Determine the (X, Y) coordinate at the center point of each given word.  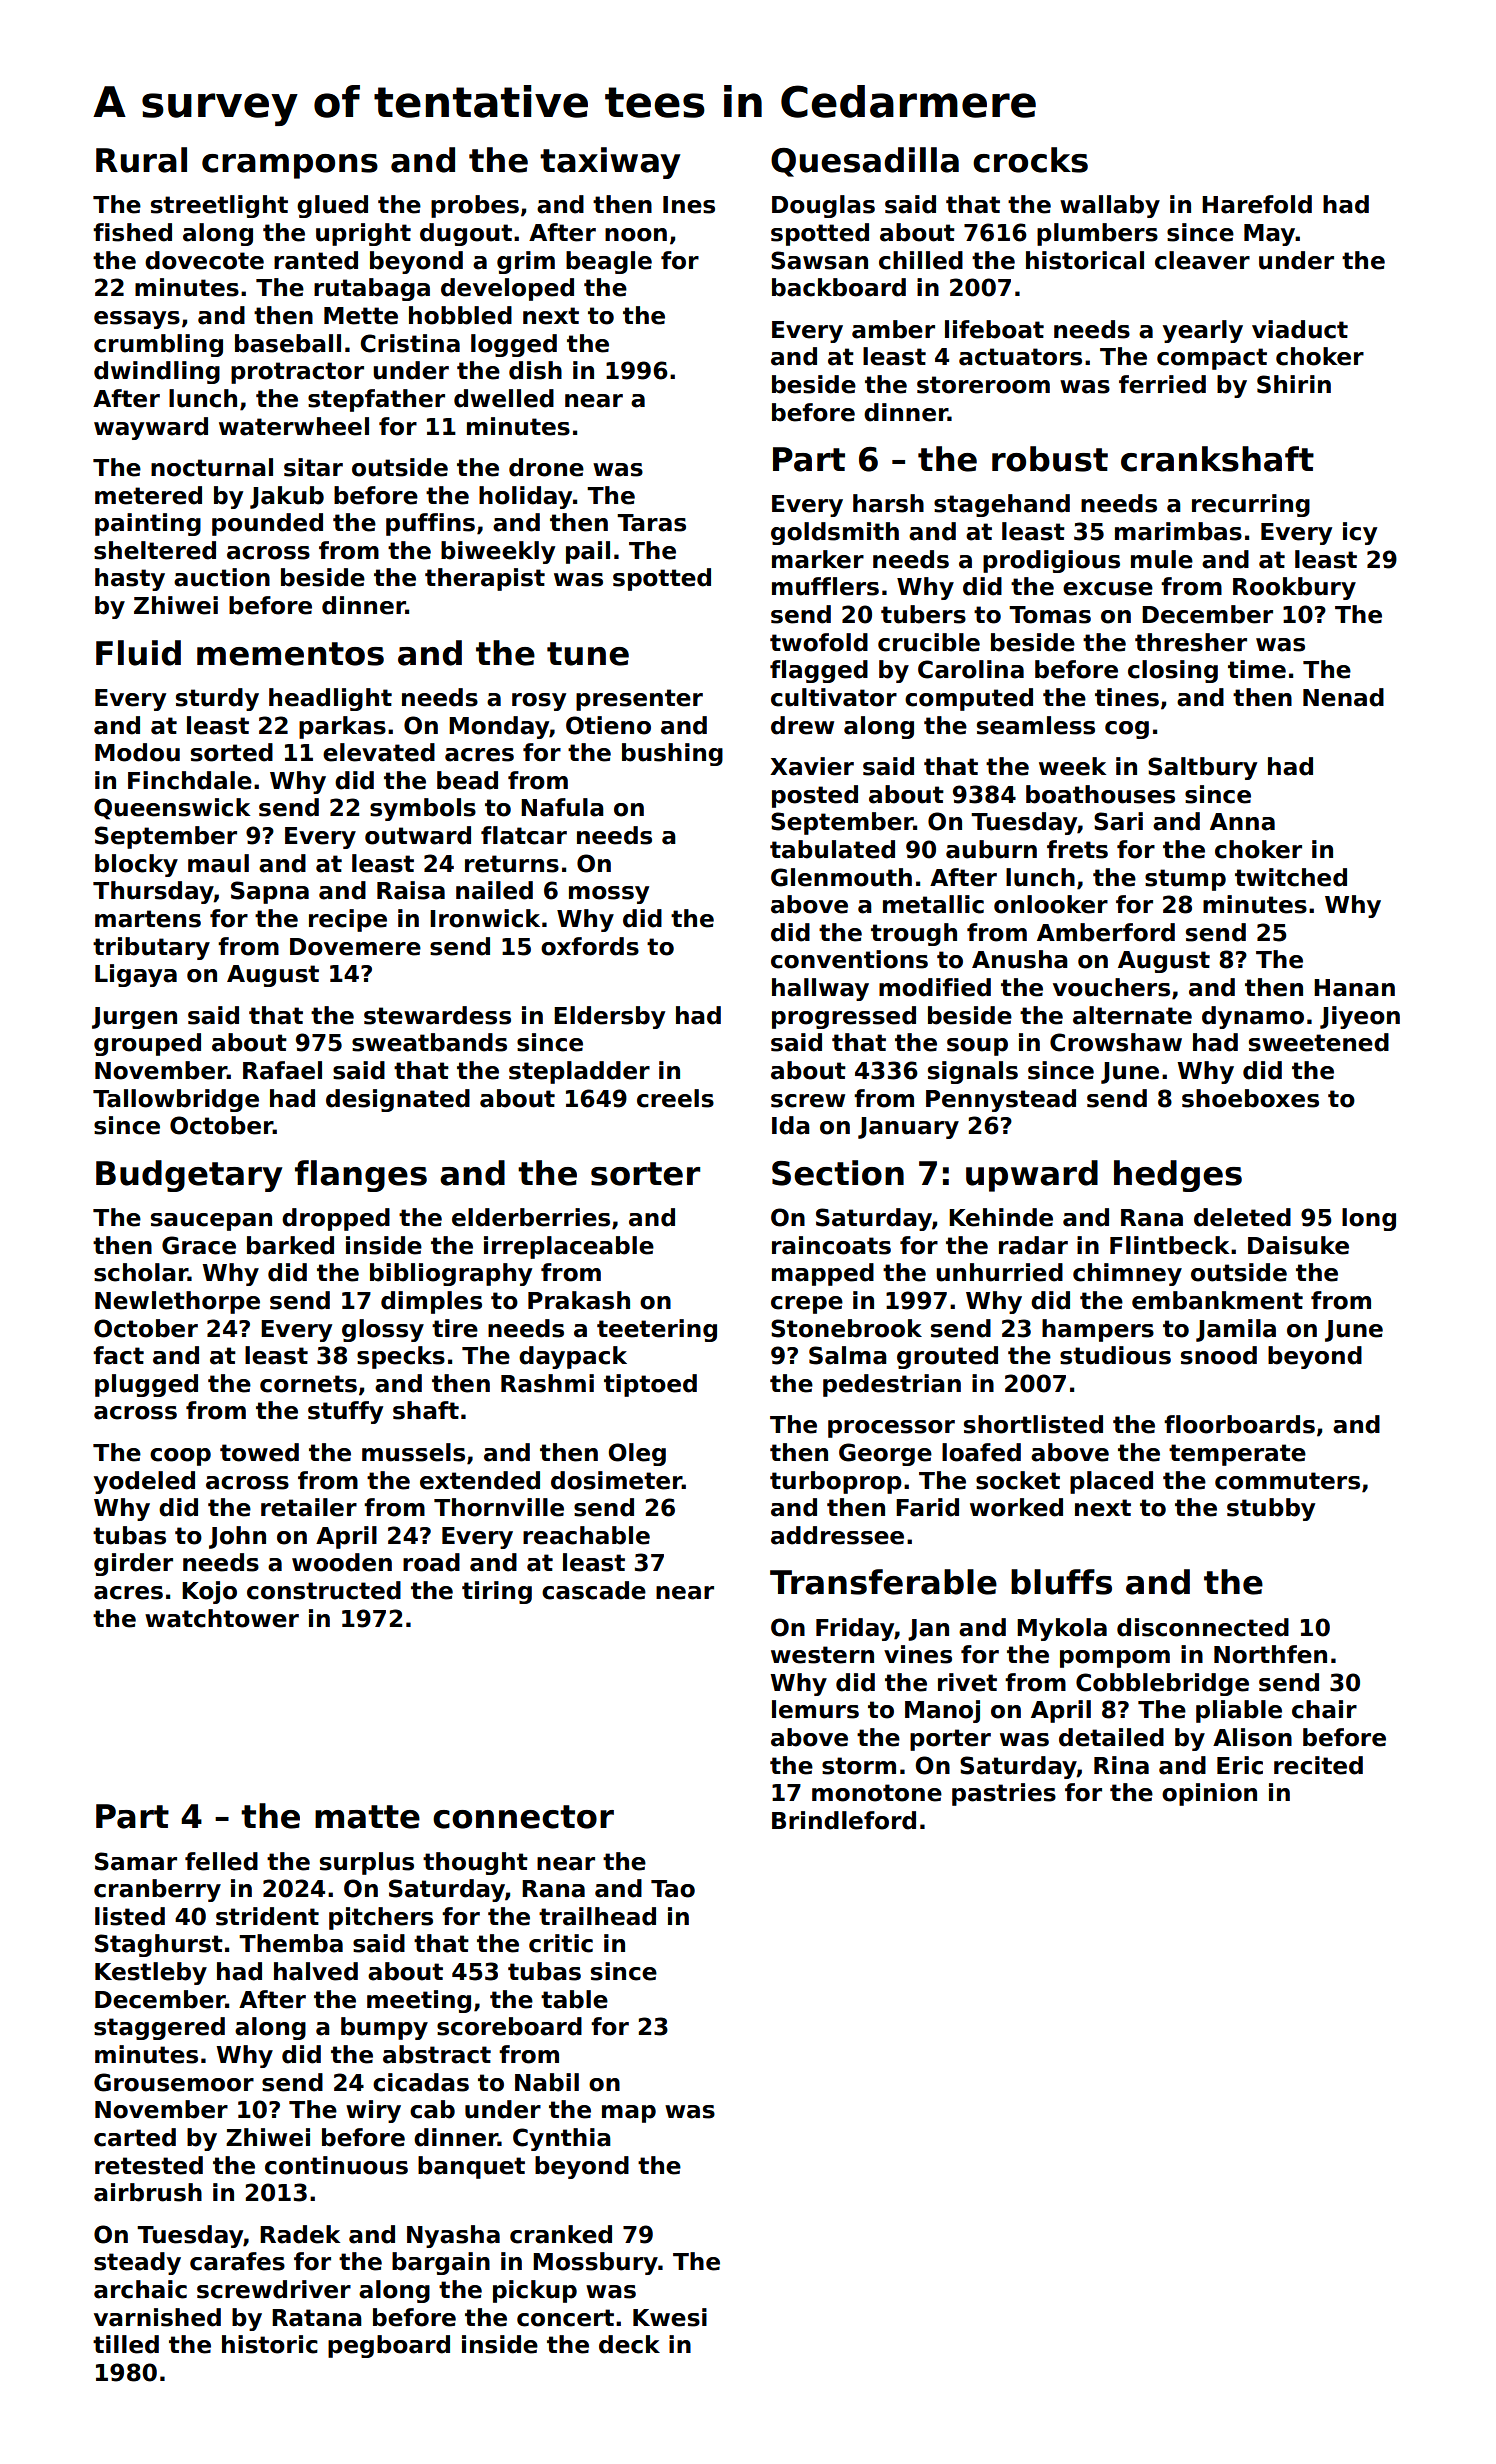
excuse (1108, 589)
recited (1318, 1765)
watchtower (222, 1618)
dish (535, 370)
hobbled (460, 315)
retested (149, 2165)
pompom (1115, 1659)
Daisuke (1298, 1245)
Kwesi (670, 2317)
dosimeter (616, 1480)
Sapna (270, 892)
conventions (849, 959)
